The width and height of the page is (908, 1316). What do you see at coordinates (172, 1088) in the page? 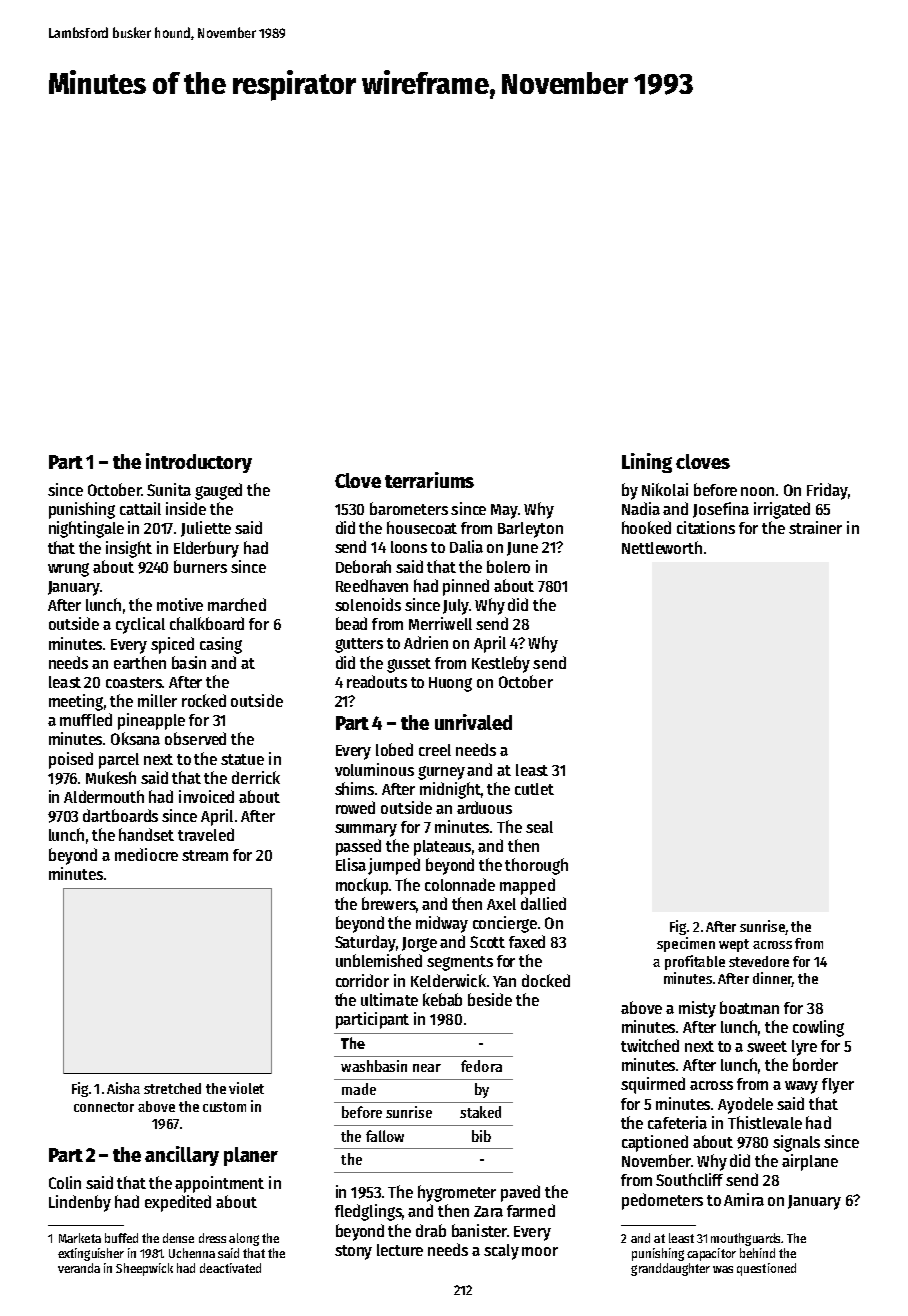
I see `stretched` at bounding box center [172, 1088].
